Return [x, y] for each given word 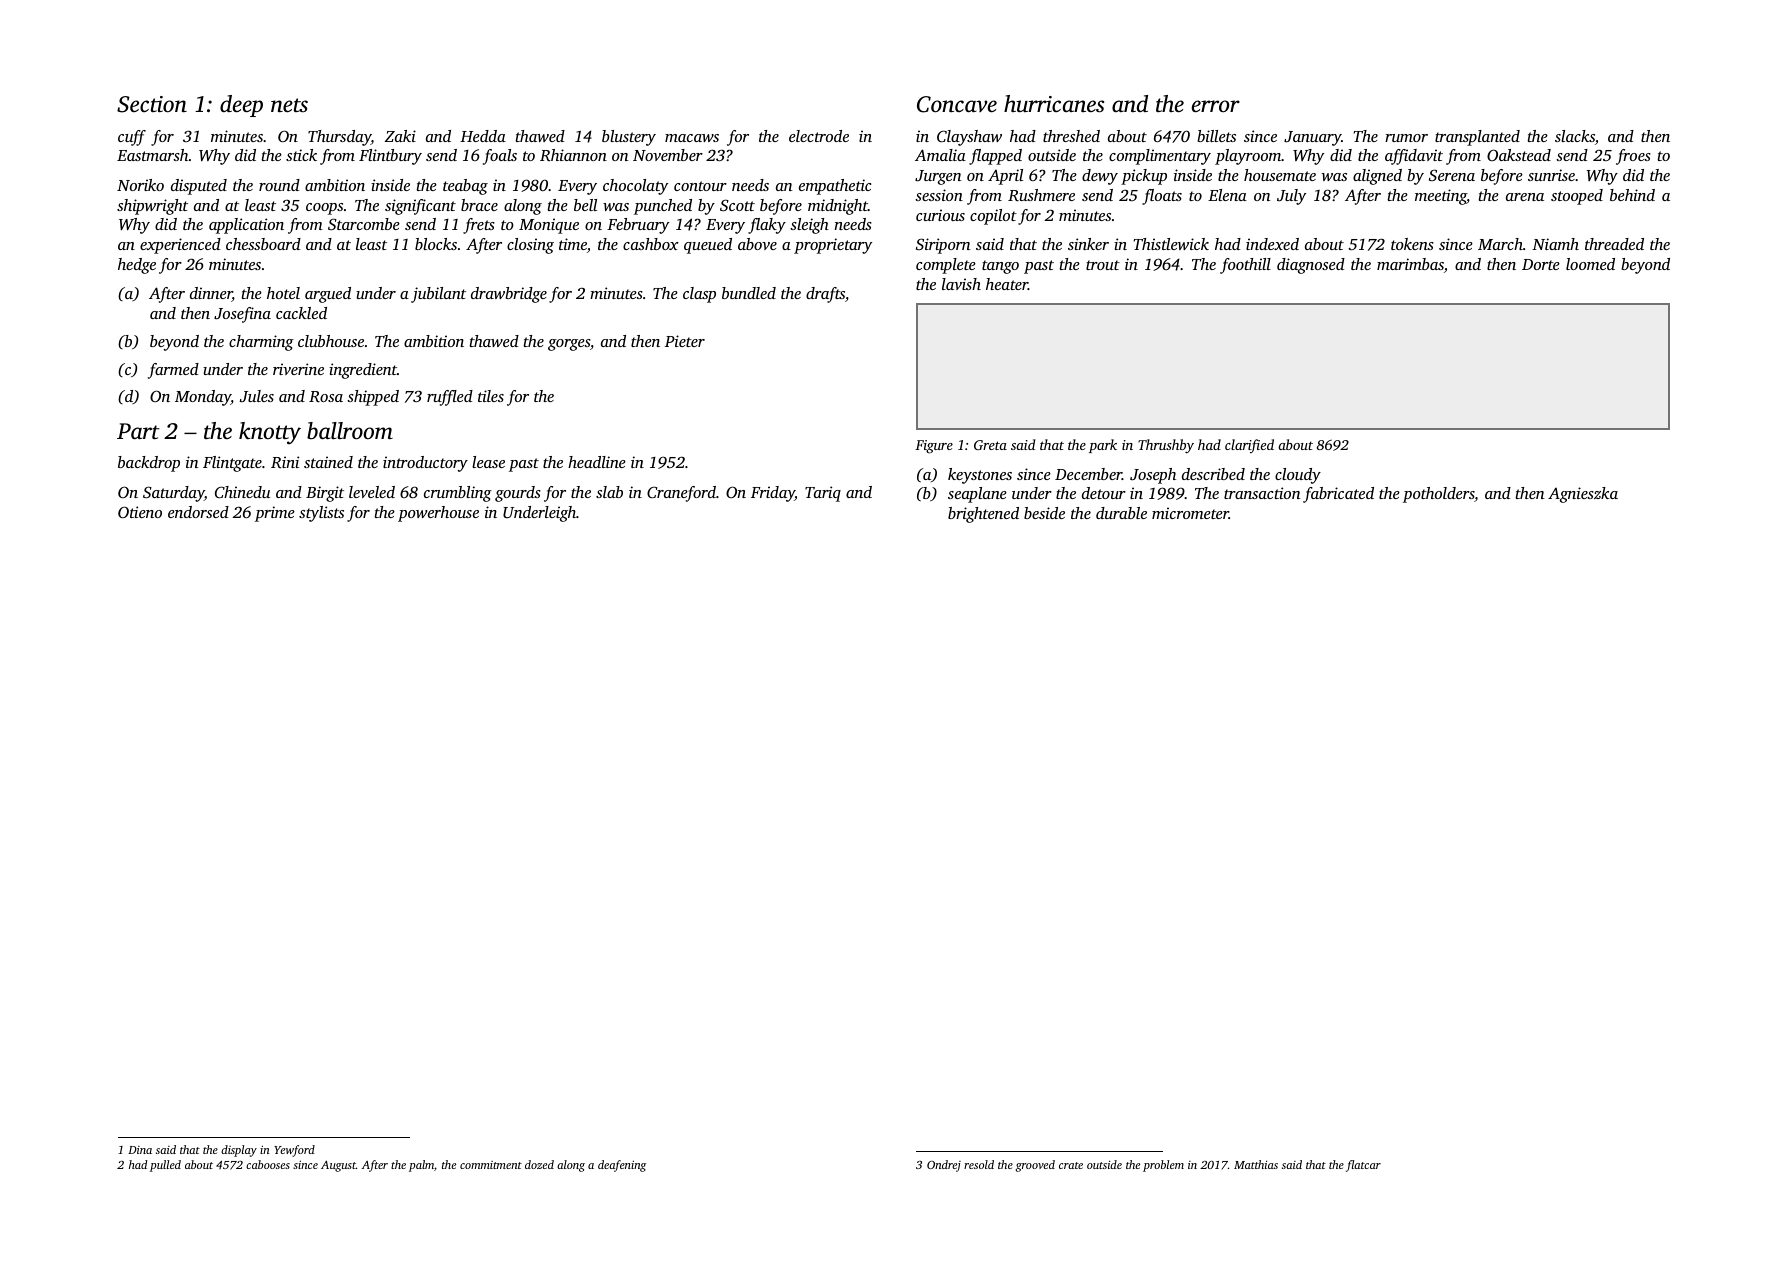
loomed [1590, 264]
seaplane [977, 495]
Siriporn [943, 246]
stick [301, 155]
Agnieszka [1583, 495]
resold [979, 1164]
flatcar [1363, 1166]
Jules [257, 396]
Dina [140, 1150]
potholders [1439, 495]
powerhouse [438, 514]
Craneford [681, 494]
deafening [622, 1166]
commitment [491, 1165]
